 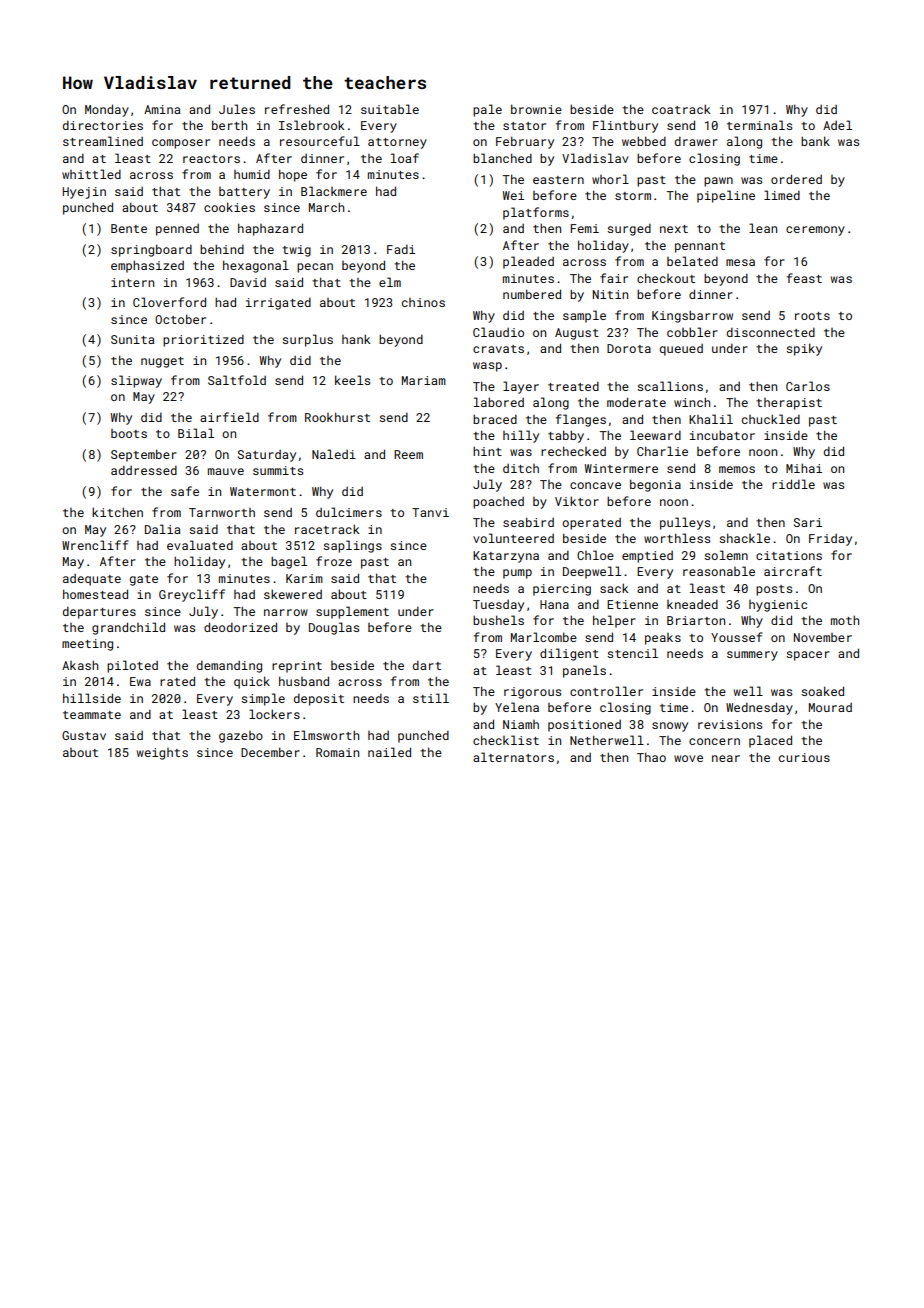 I want to click on riddle, so click(x=793, y=484).
